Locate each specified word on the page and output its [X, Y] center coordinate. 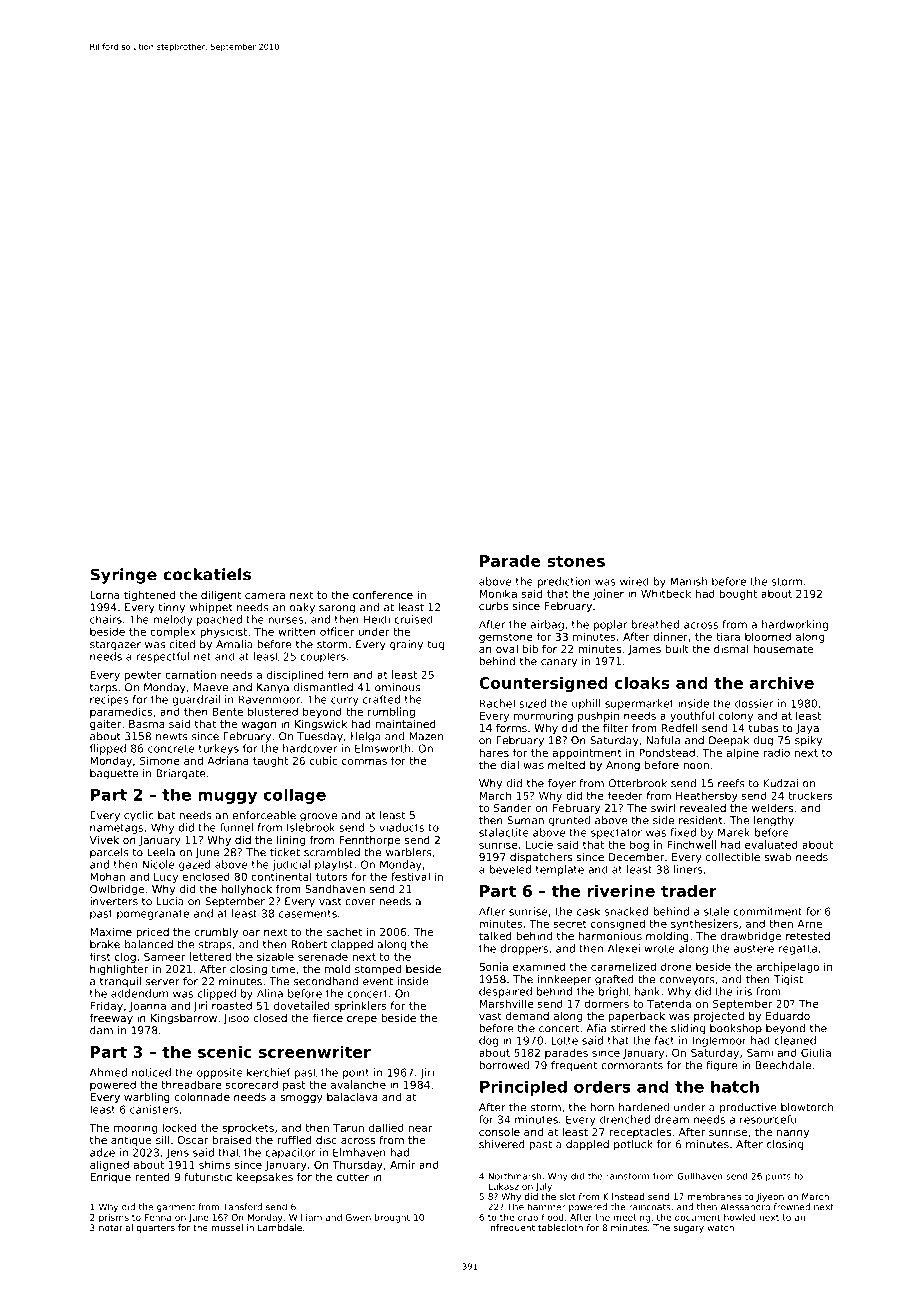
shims [214, 1164]
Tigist [788, 980]
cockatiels [207, 574]
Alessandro [745, 1207]
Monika [498, 593]
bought [738, 594]
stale [716, 911]
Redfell [680, 728]
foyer [562, 784]
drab [528, 1217]
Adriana [227, 760]
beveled [510, 869]
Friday [107, 1006]
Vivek [104, 839]
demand [527, 1016]
